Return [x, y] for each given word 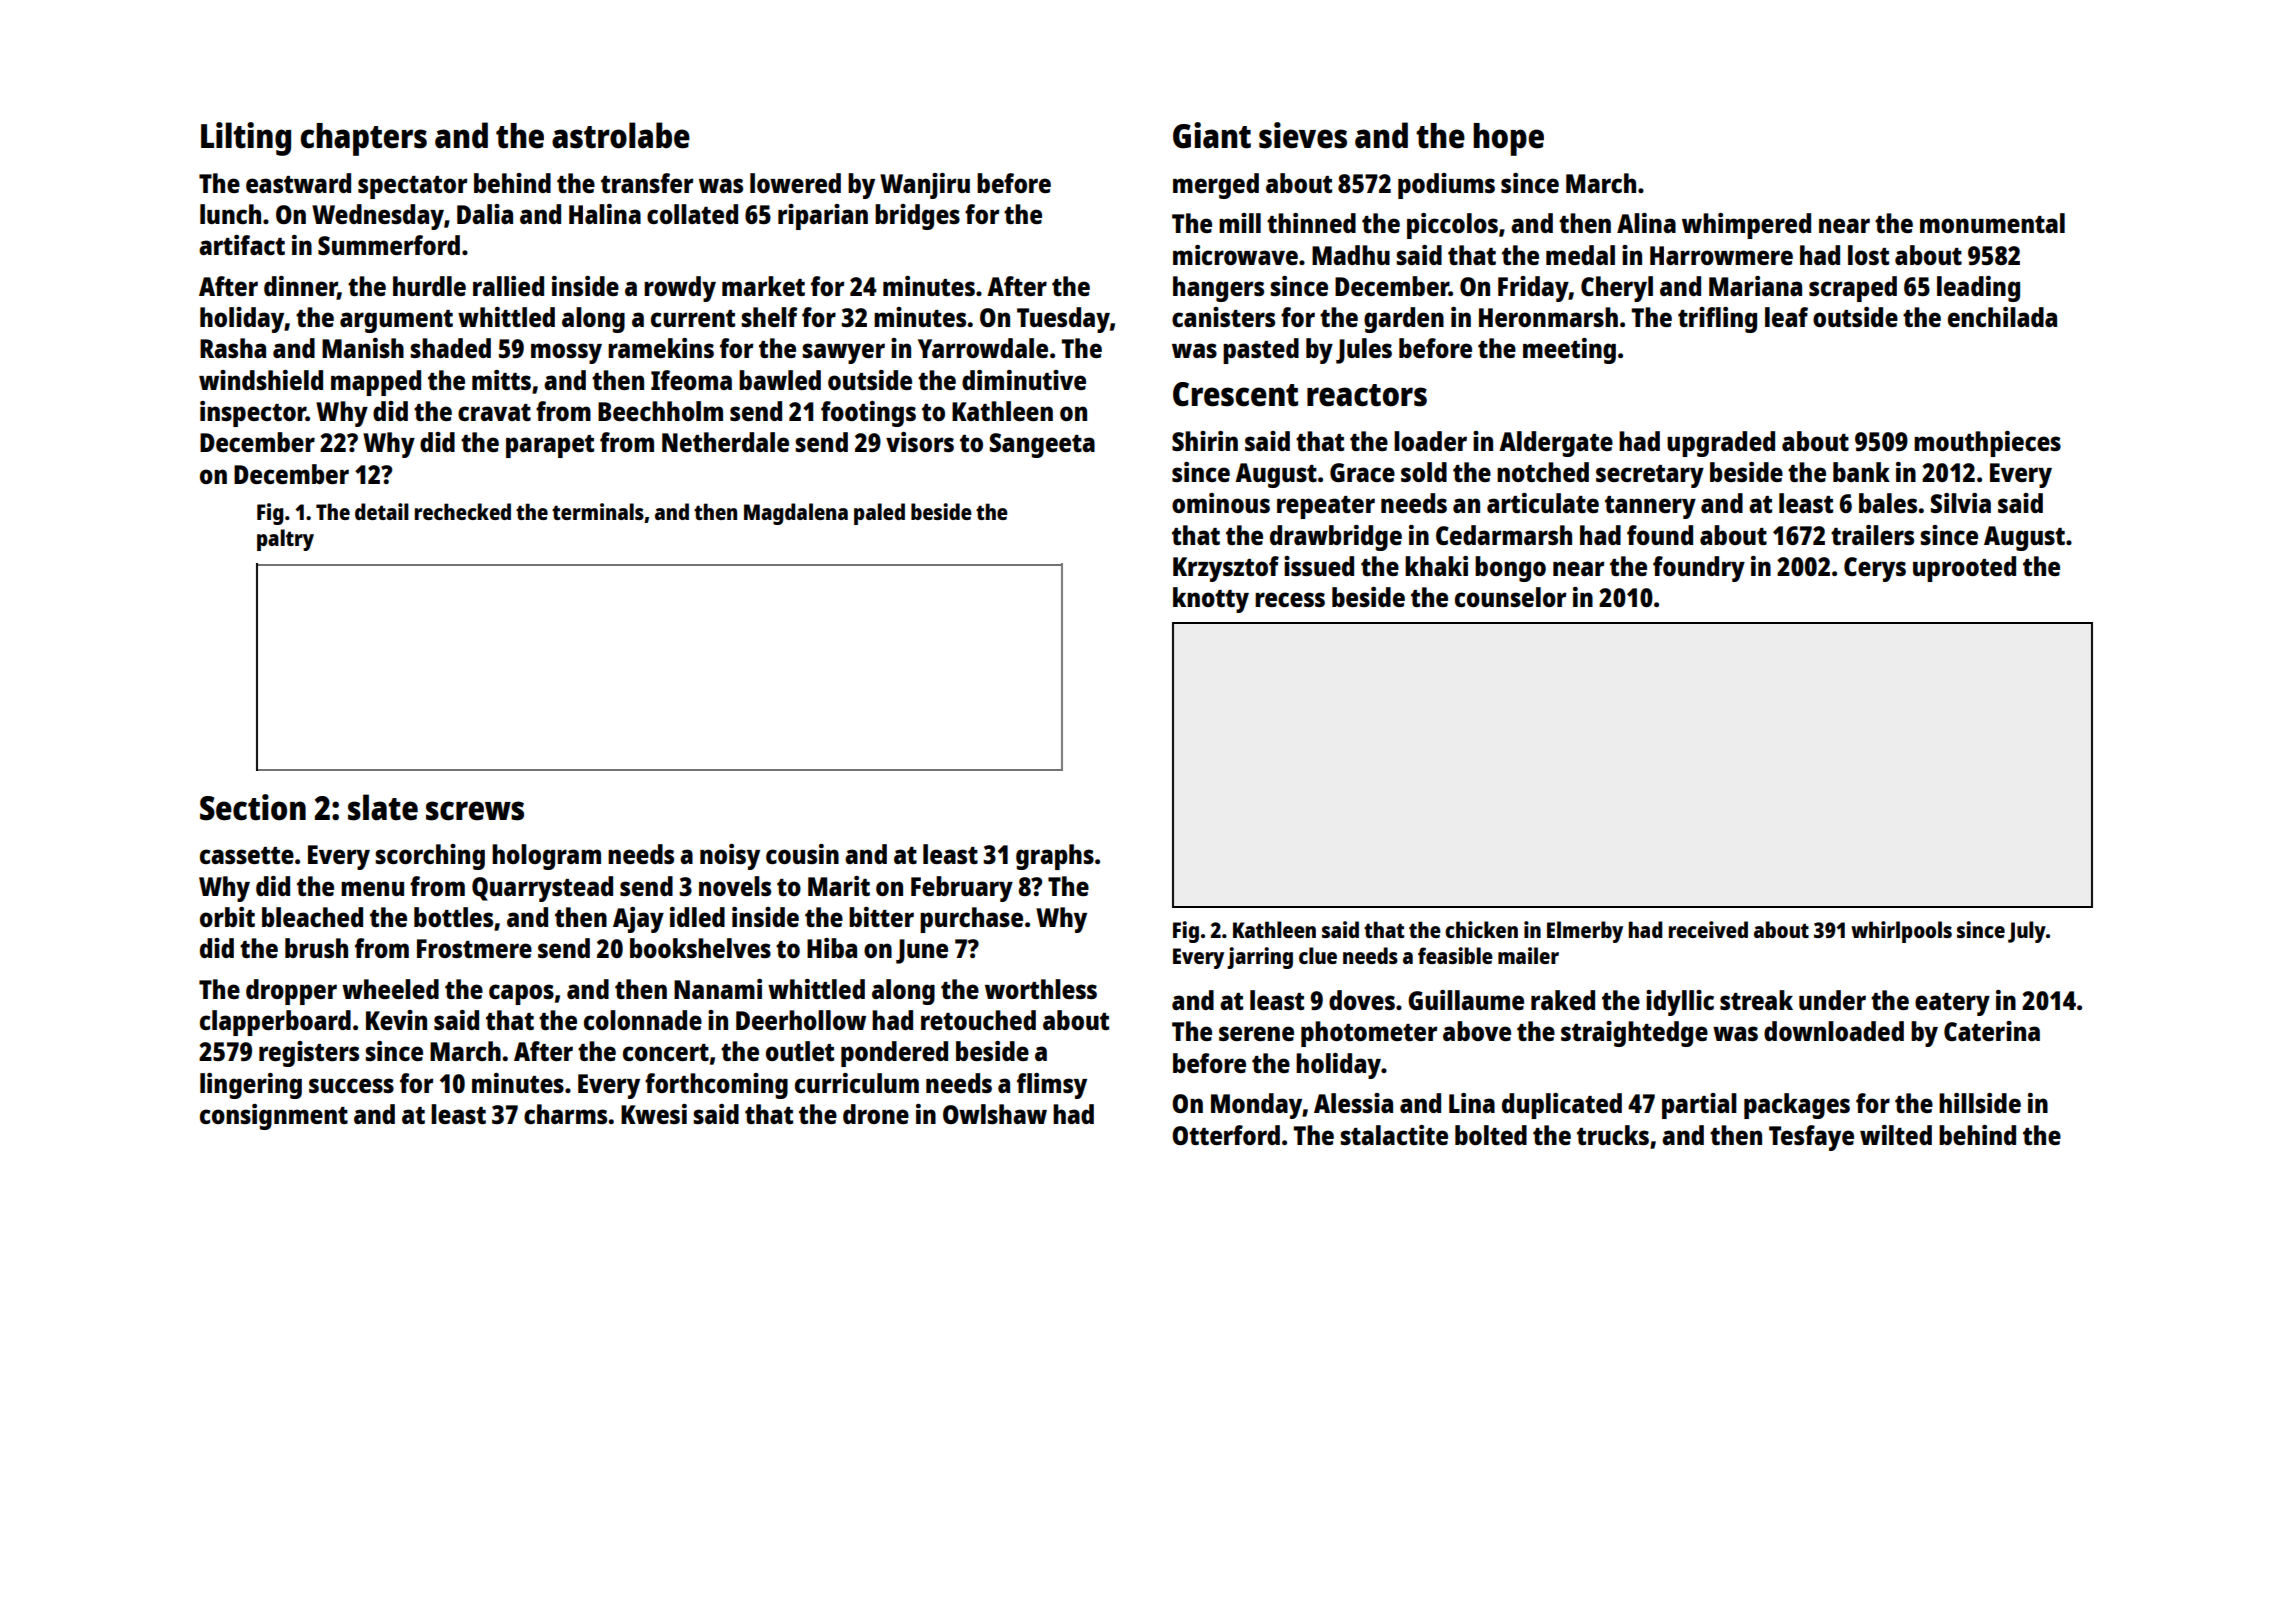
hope [1508, 139]
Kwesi [654, 1114]
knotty [1211, 600]
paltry [285, 540]
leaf [1786, 317]
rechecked [463, 511]
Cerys [1875, 569]
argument [396, 321]
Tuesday [1063, 320]
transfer [647, 183]
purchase [971, 920]
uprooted [1964, 569]
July [2027, 932]
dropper [291, 992]
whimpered [1746, 226]
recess [1290, 599]
